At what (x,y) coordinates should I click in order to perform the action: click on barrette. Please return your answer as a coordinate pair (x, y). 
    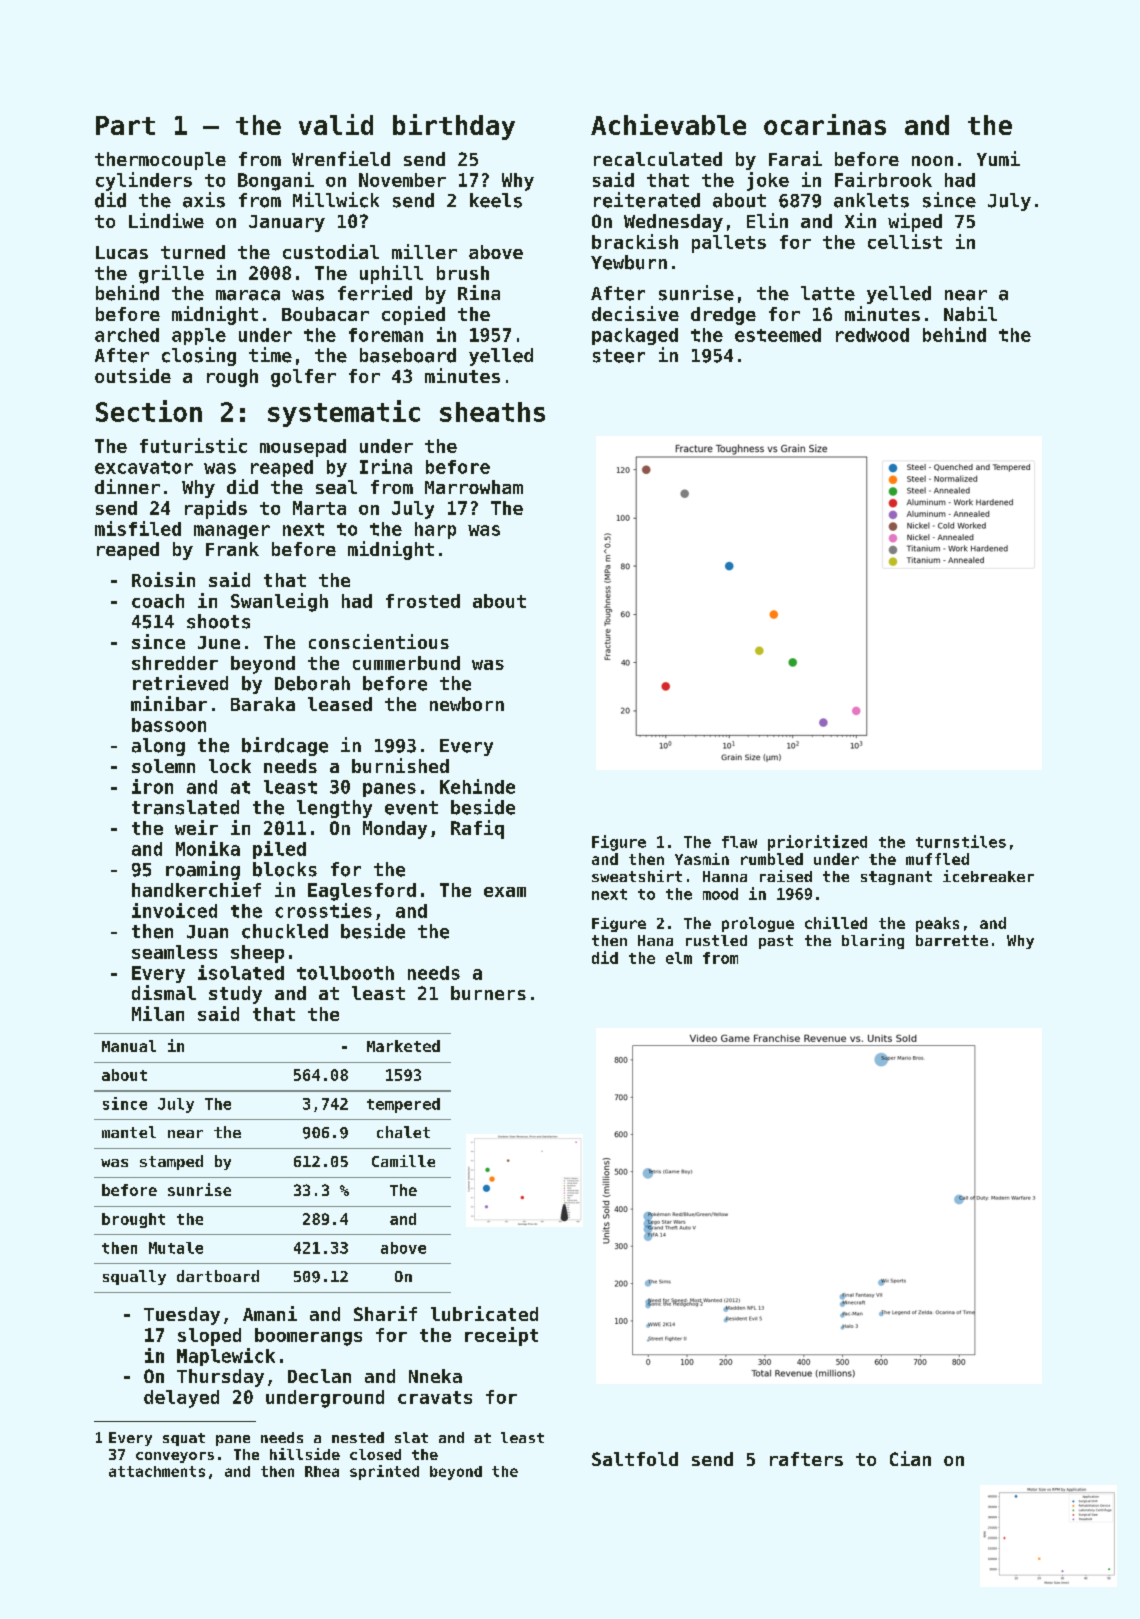
    Looking at the image, I should click on (952, 940).
